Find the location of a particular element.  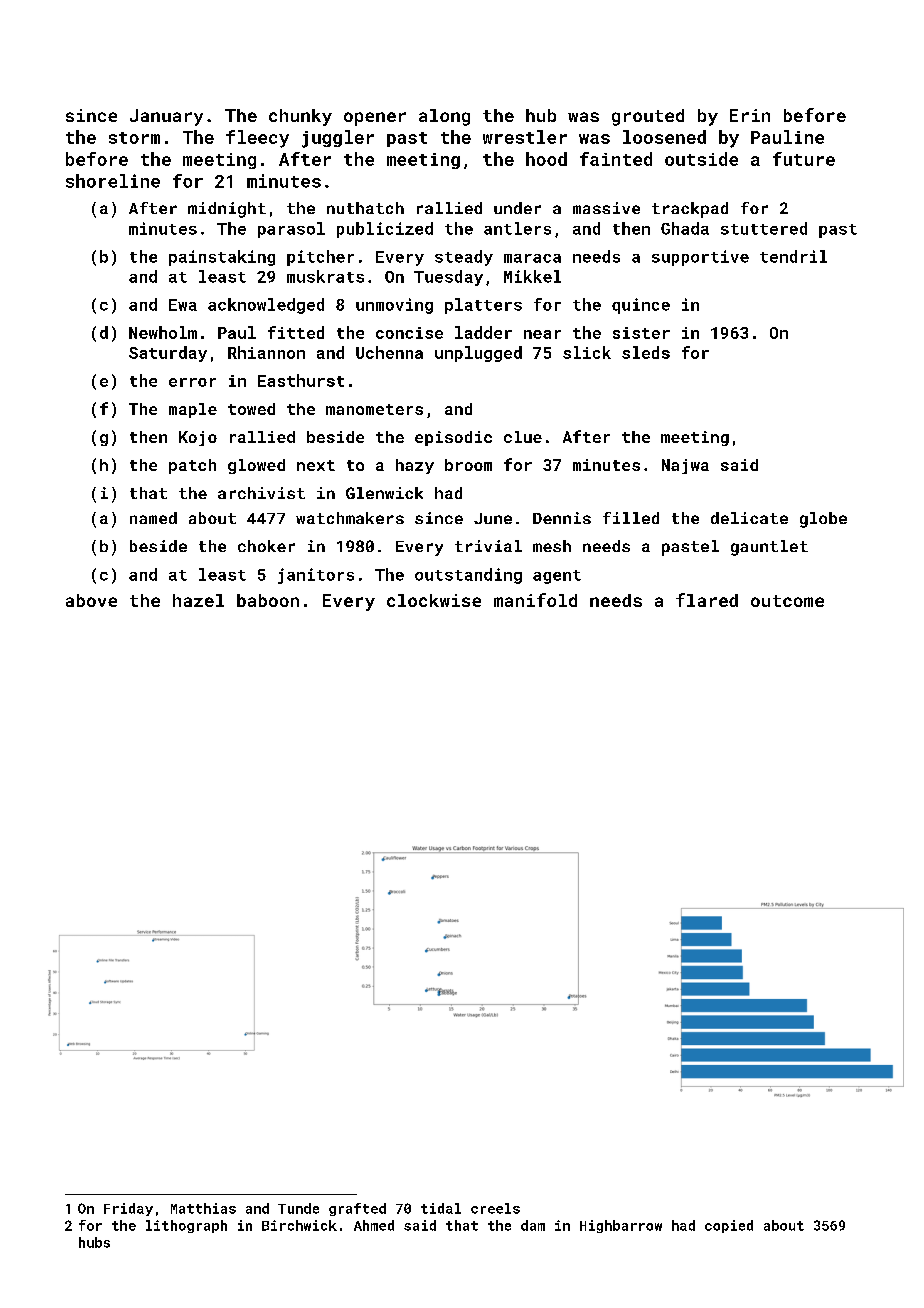

clockwise is located at coordinates (434, 600).
